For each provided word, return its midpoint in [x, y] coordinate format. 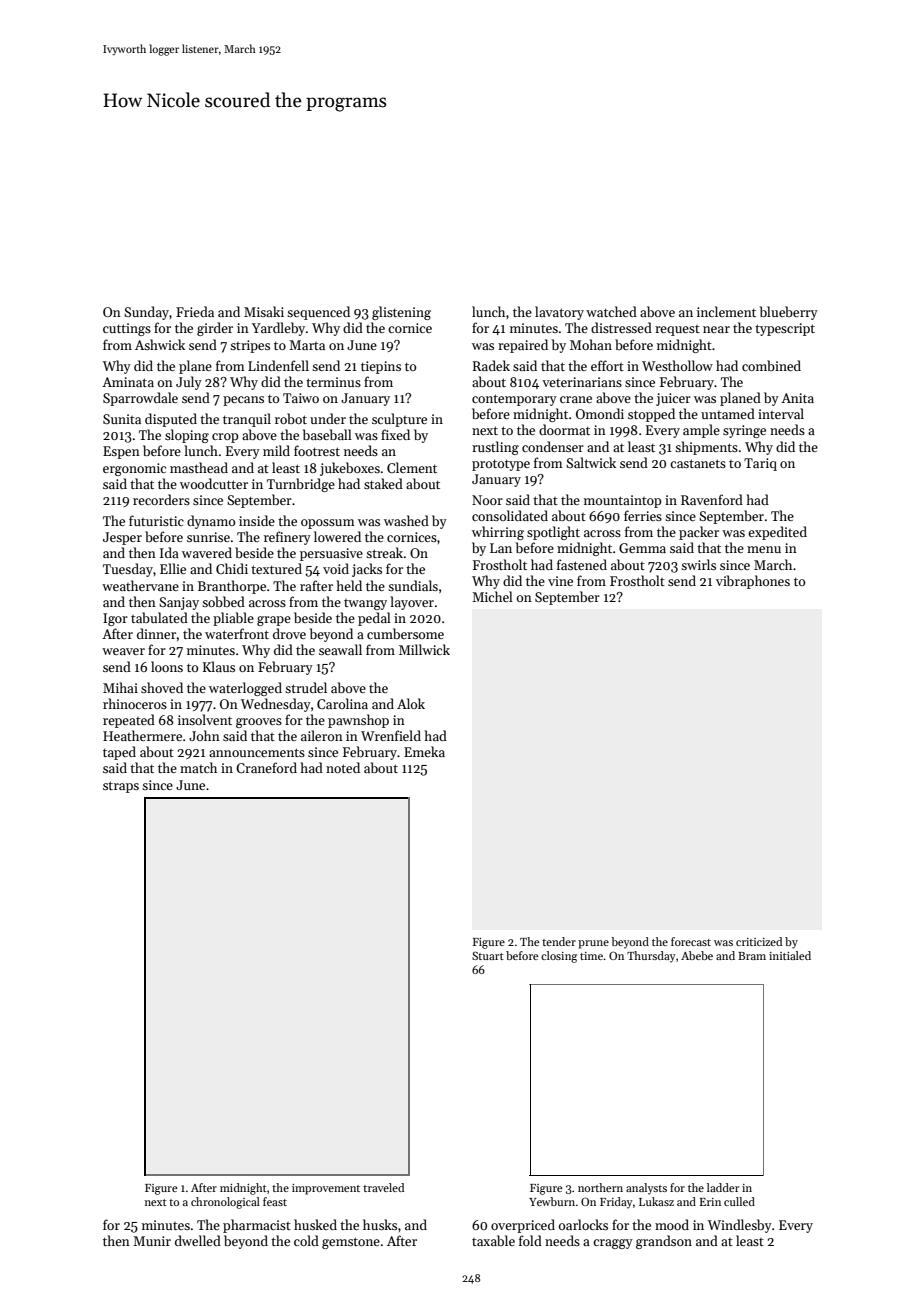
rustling [495, 448]
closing [559, 957]
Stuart [488, 955]
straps [121, 787]
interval [781, 413]
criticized [759, 941]
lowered [337, 536]
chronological [225, 1203]
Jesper [122, 538]
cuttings [127, 329]
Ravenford [712, 499]
